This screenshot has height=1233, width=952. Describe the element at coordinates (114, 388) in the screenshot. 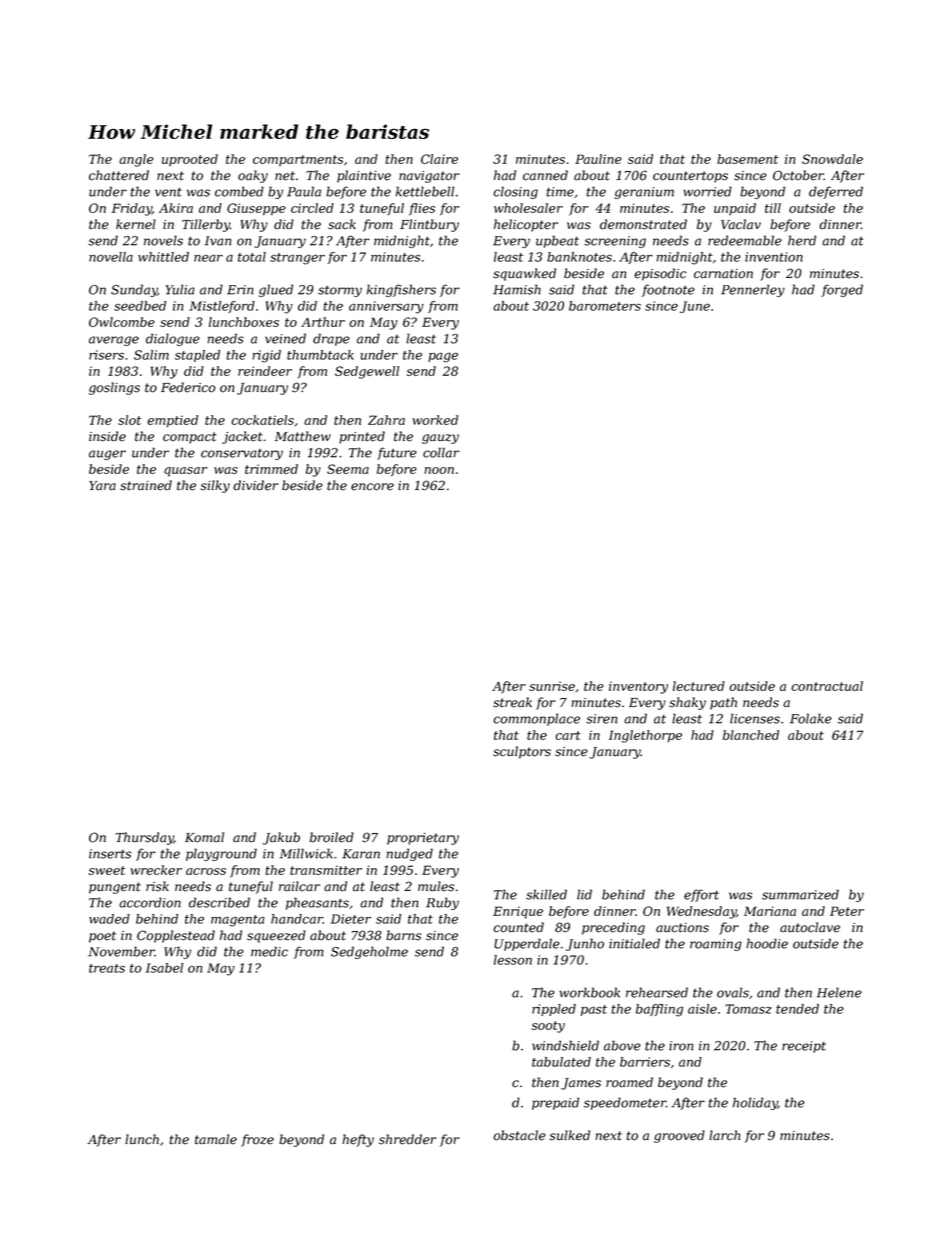

I see `goslings` at that location.
